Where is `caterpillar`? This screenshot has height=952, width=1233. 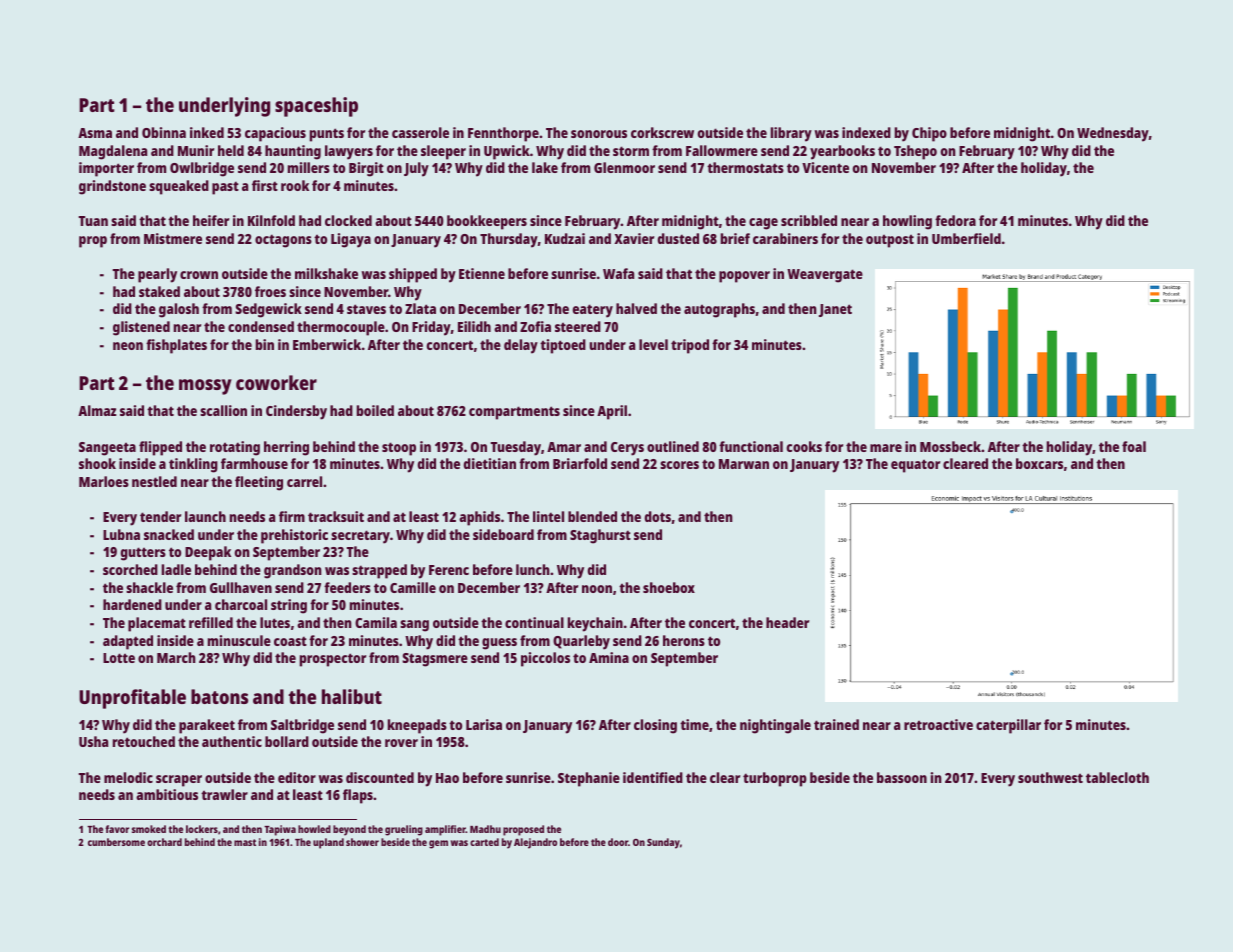
caterpillar is located at coordinates (1008, 726).
